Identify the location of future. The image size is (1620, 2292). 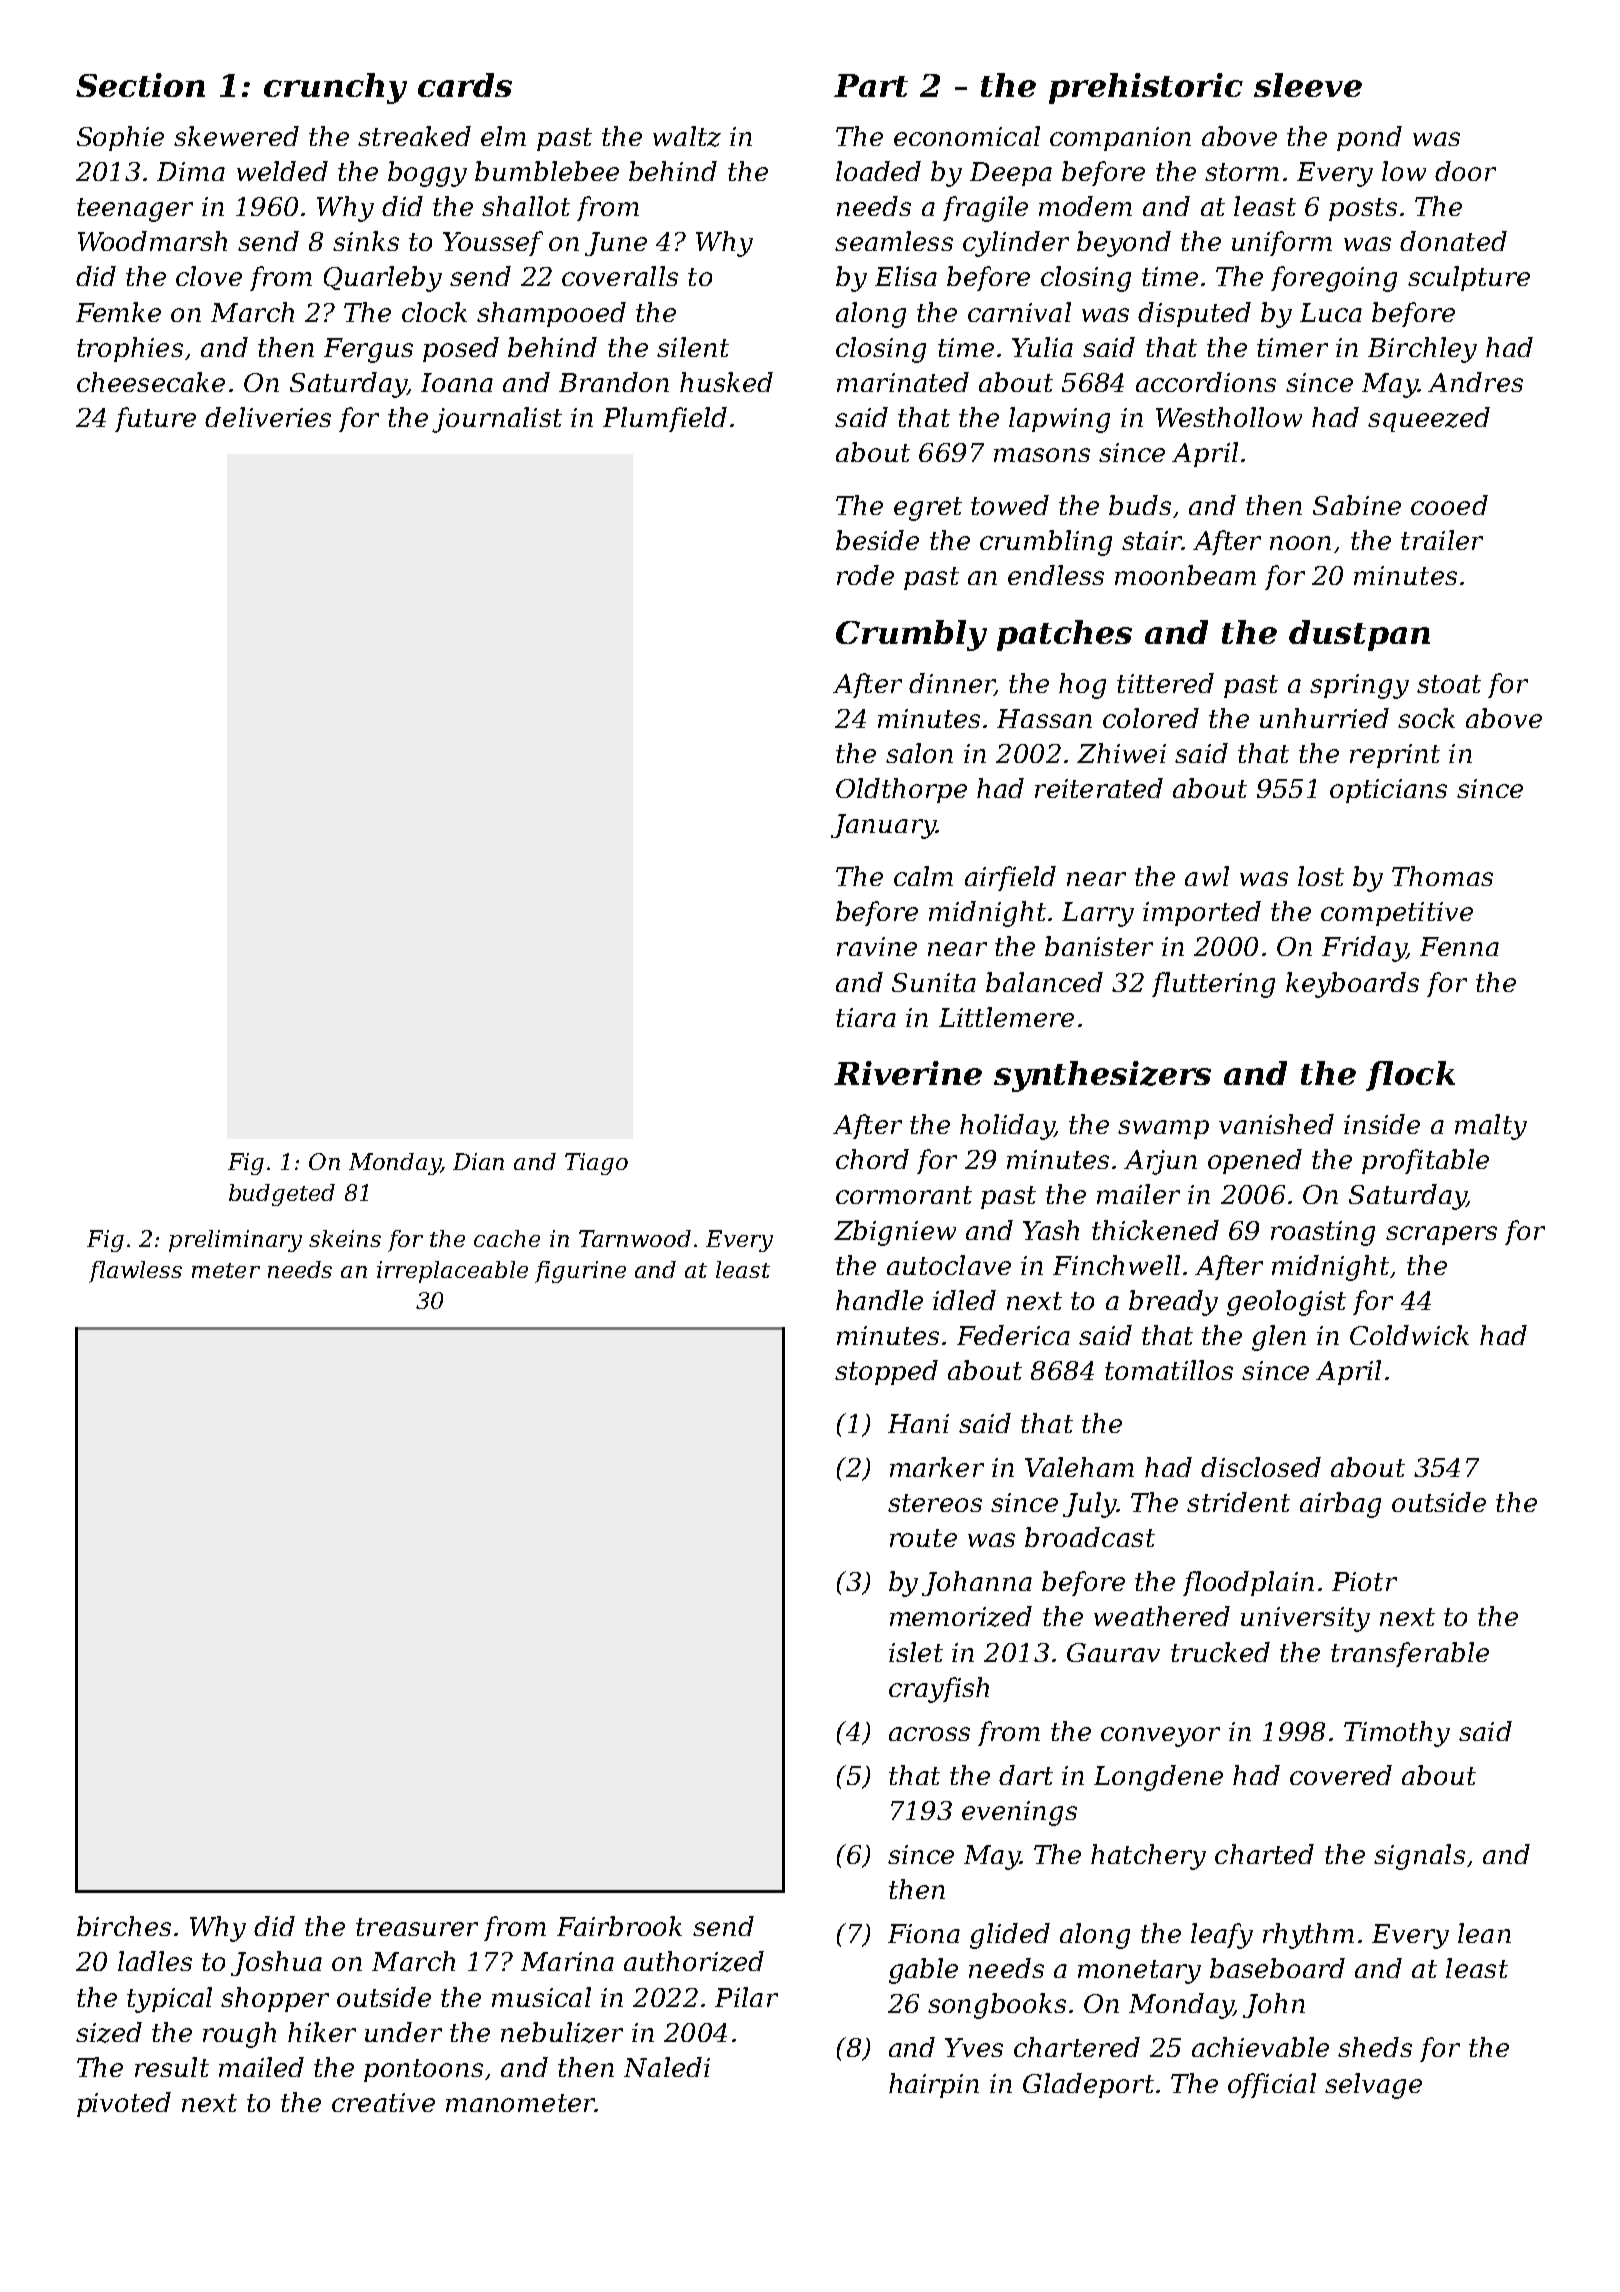
(155, 419).
